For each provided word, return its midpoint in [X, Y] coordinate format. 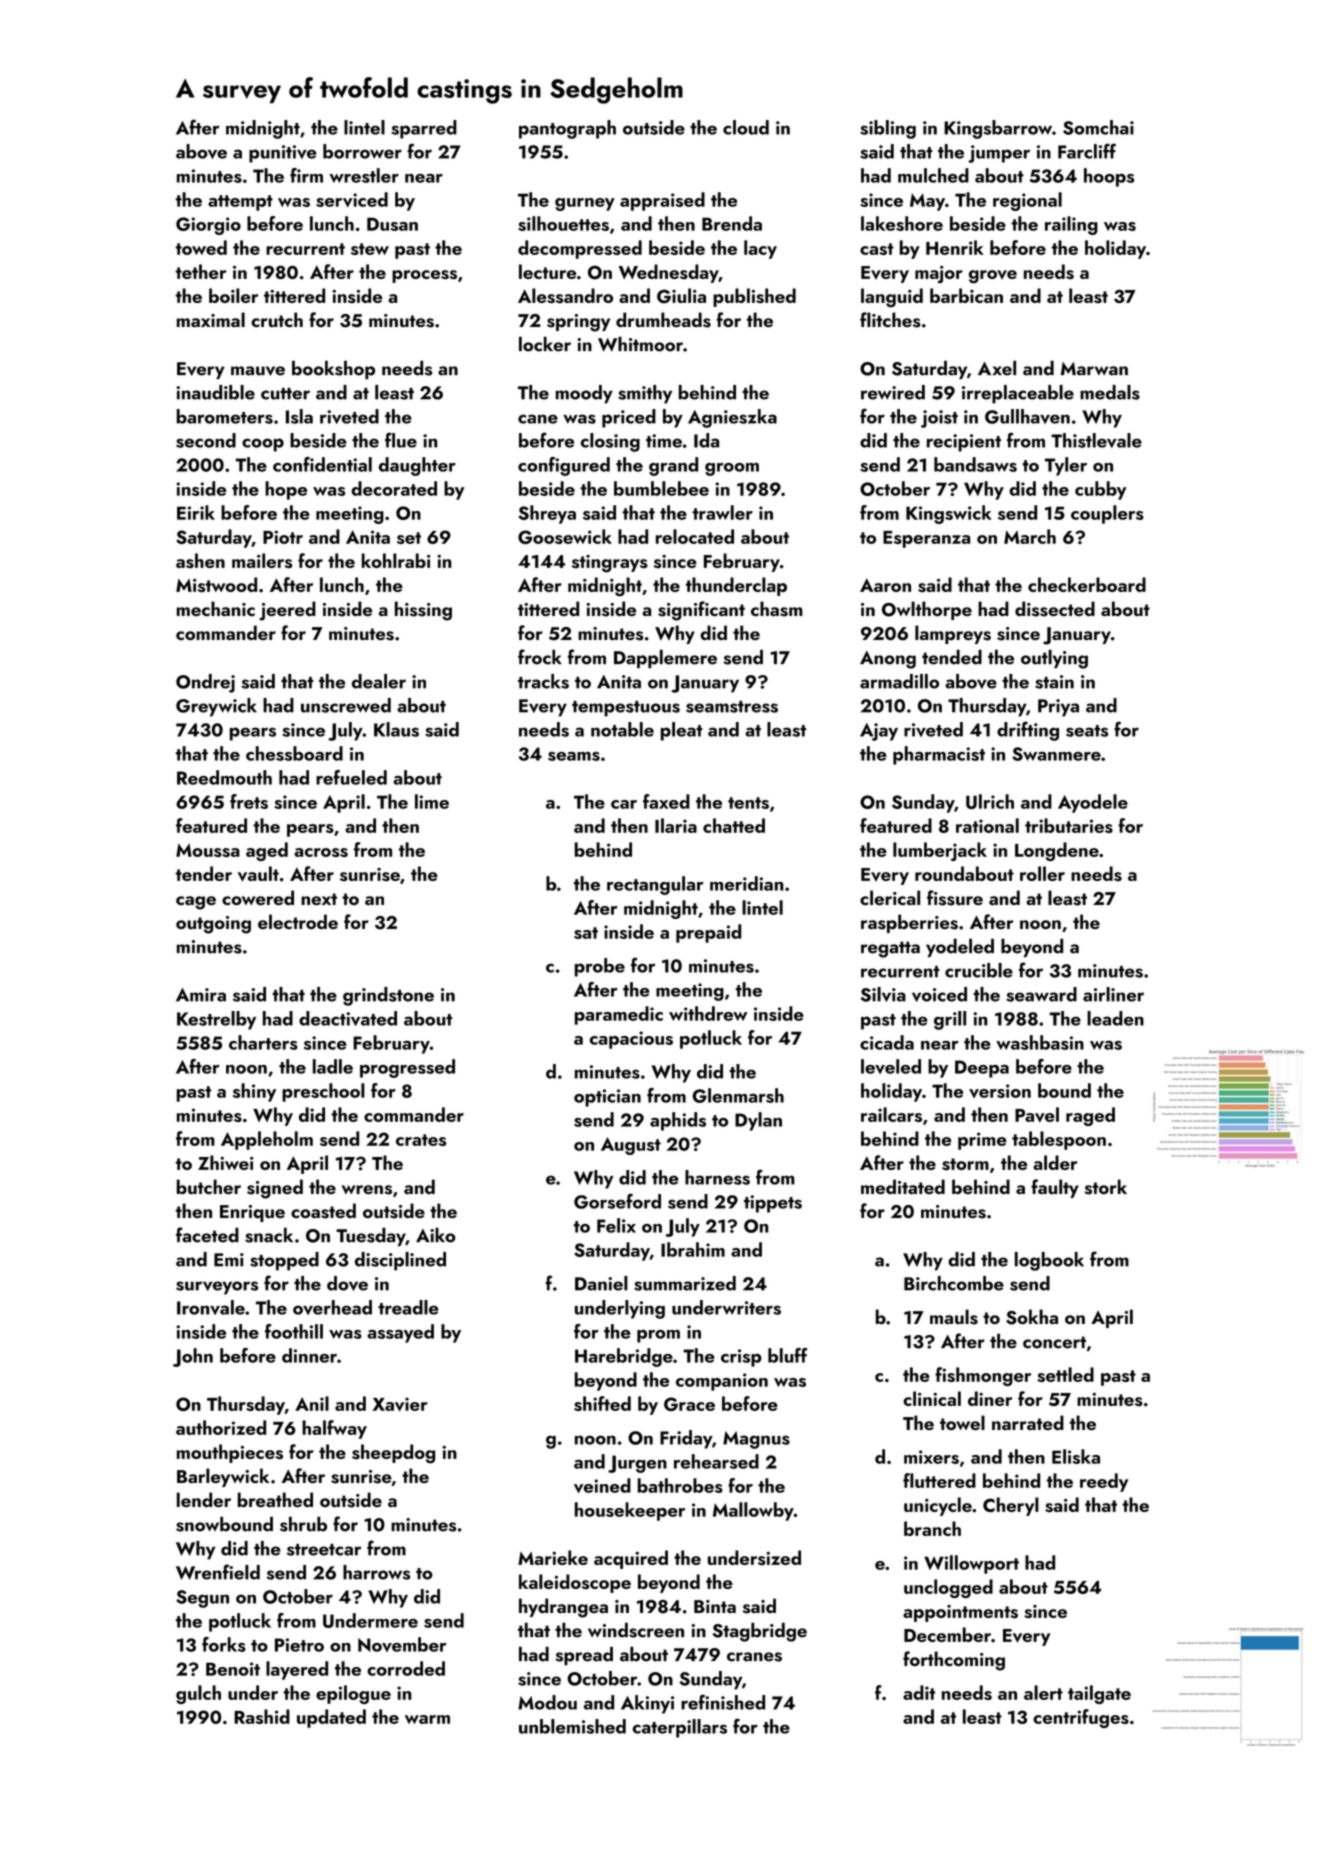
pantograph [567, 129]
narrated [1028, 1422]
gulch [198, 1694]
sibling [888, 129]
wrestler [364, 175]
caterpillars [680, 1728]
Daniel [601, 1283]
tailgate [1099, 1694]
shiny [254, 1092]
